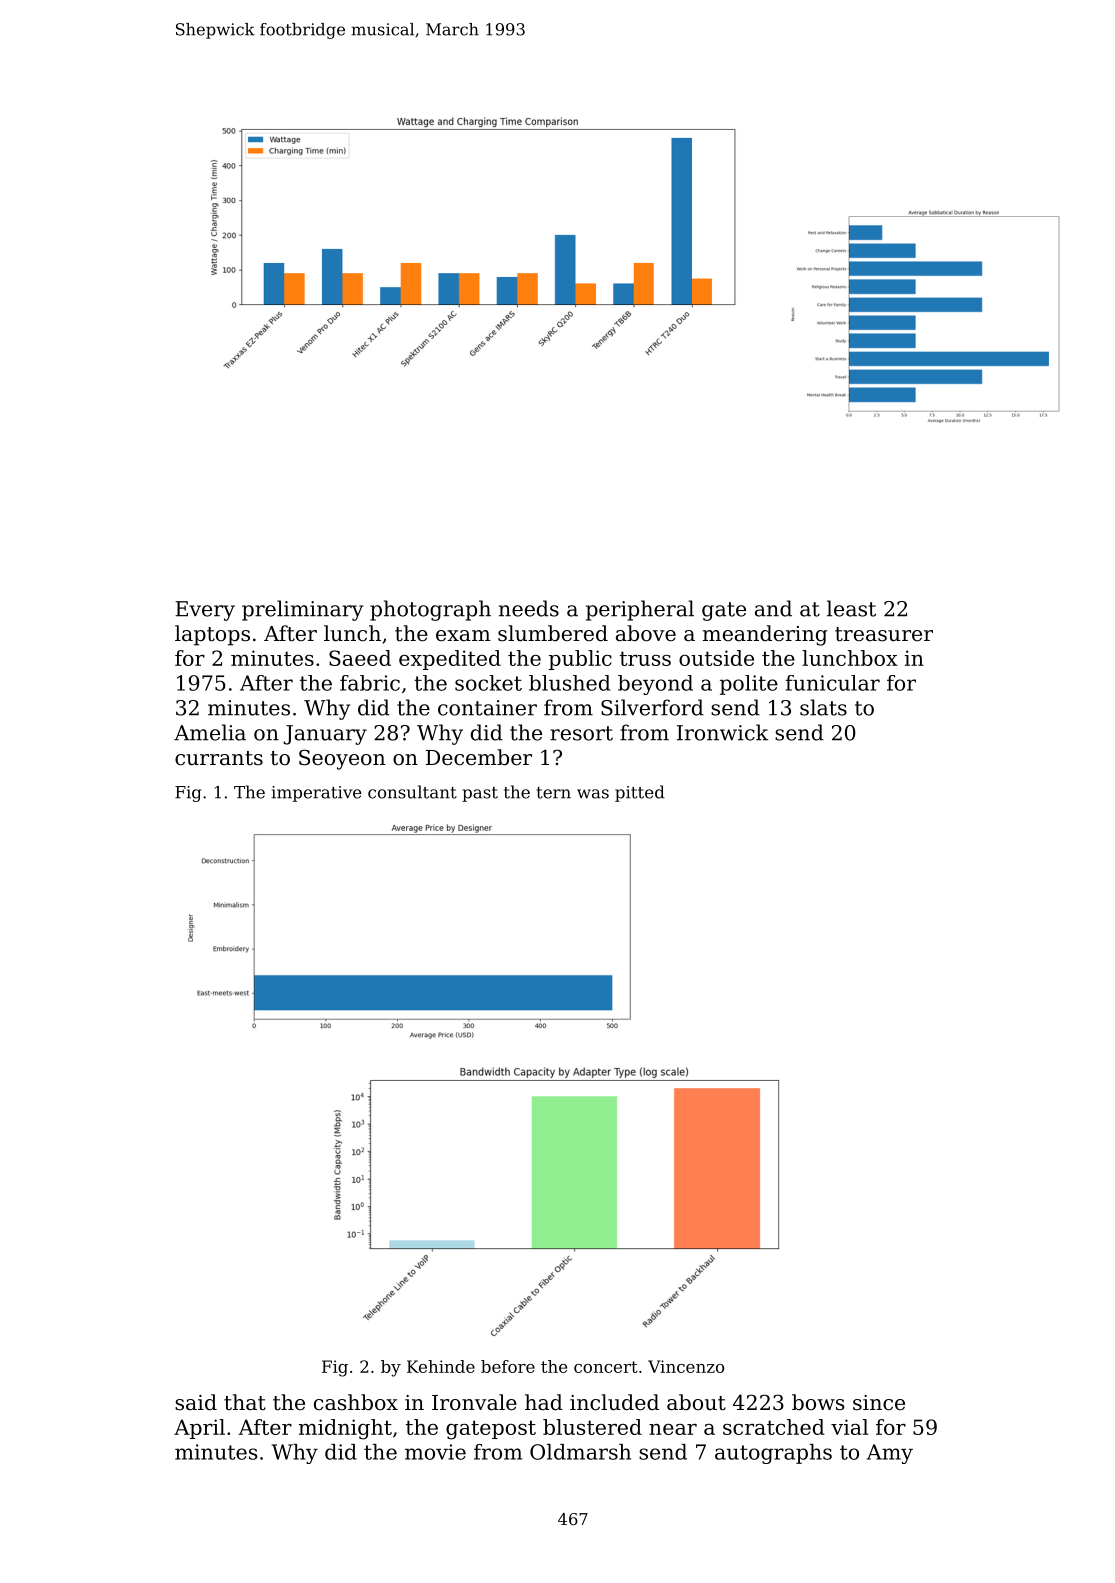  Describe the element at coordinates (640, 793) in the screenshot. I see `pitted` at that location.
